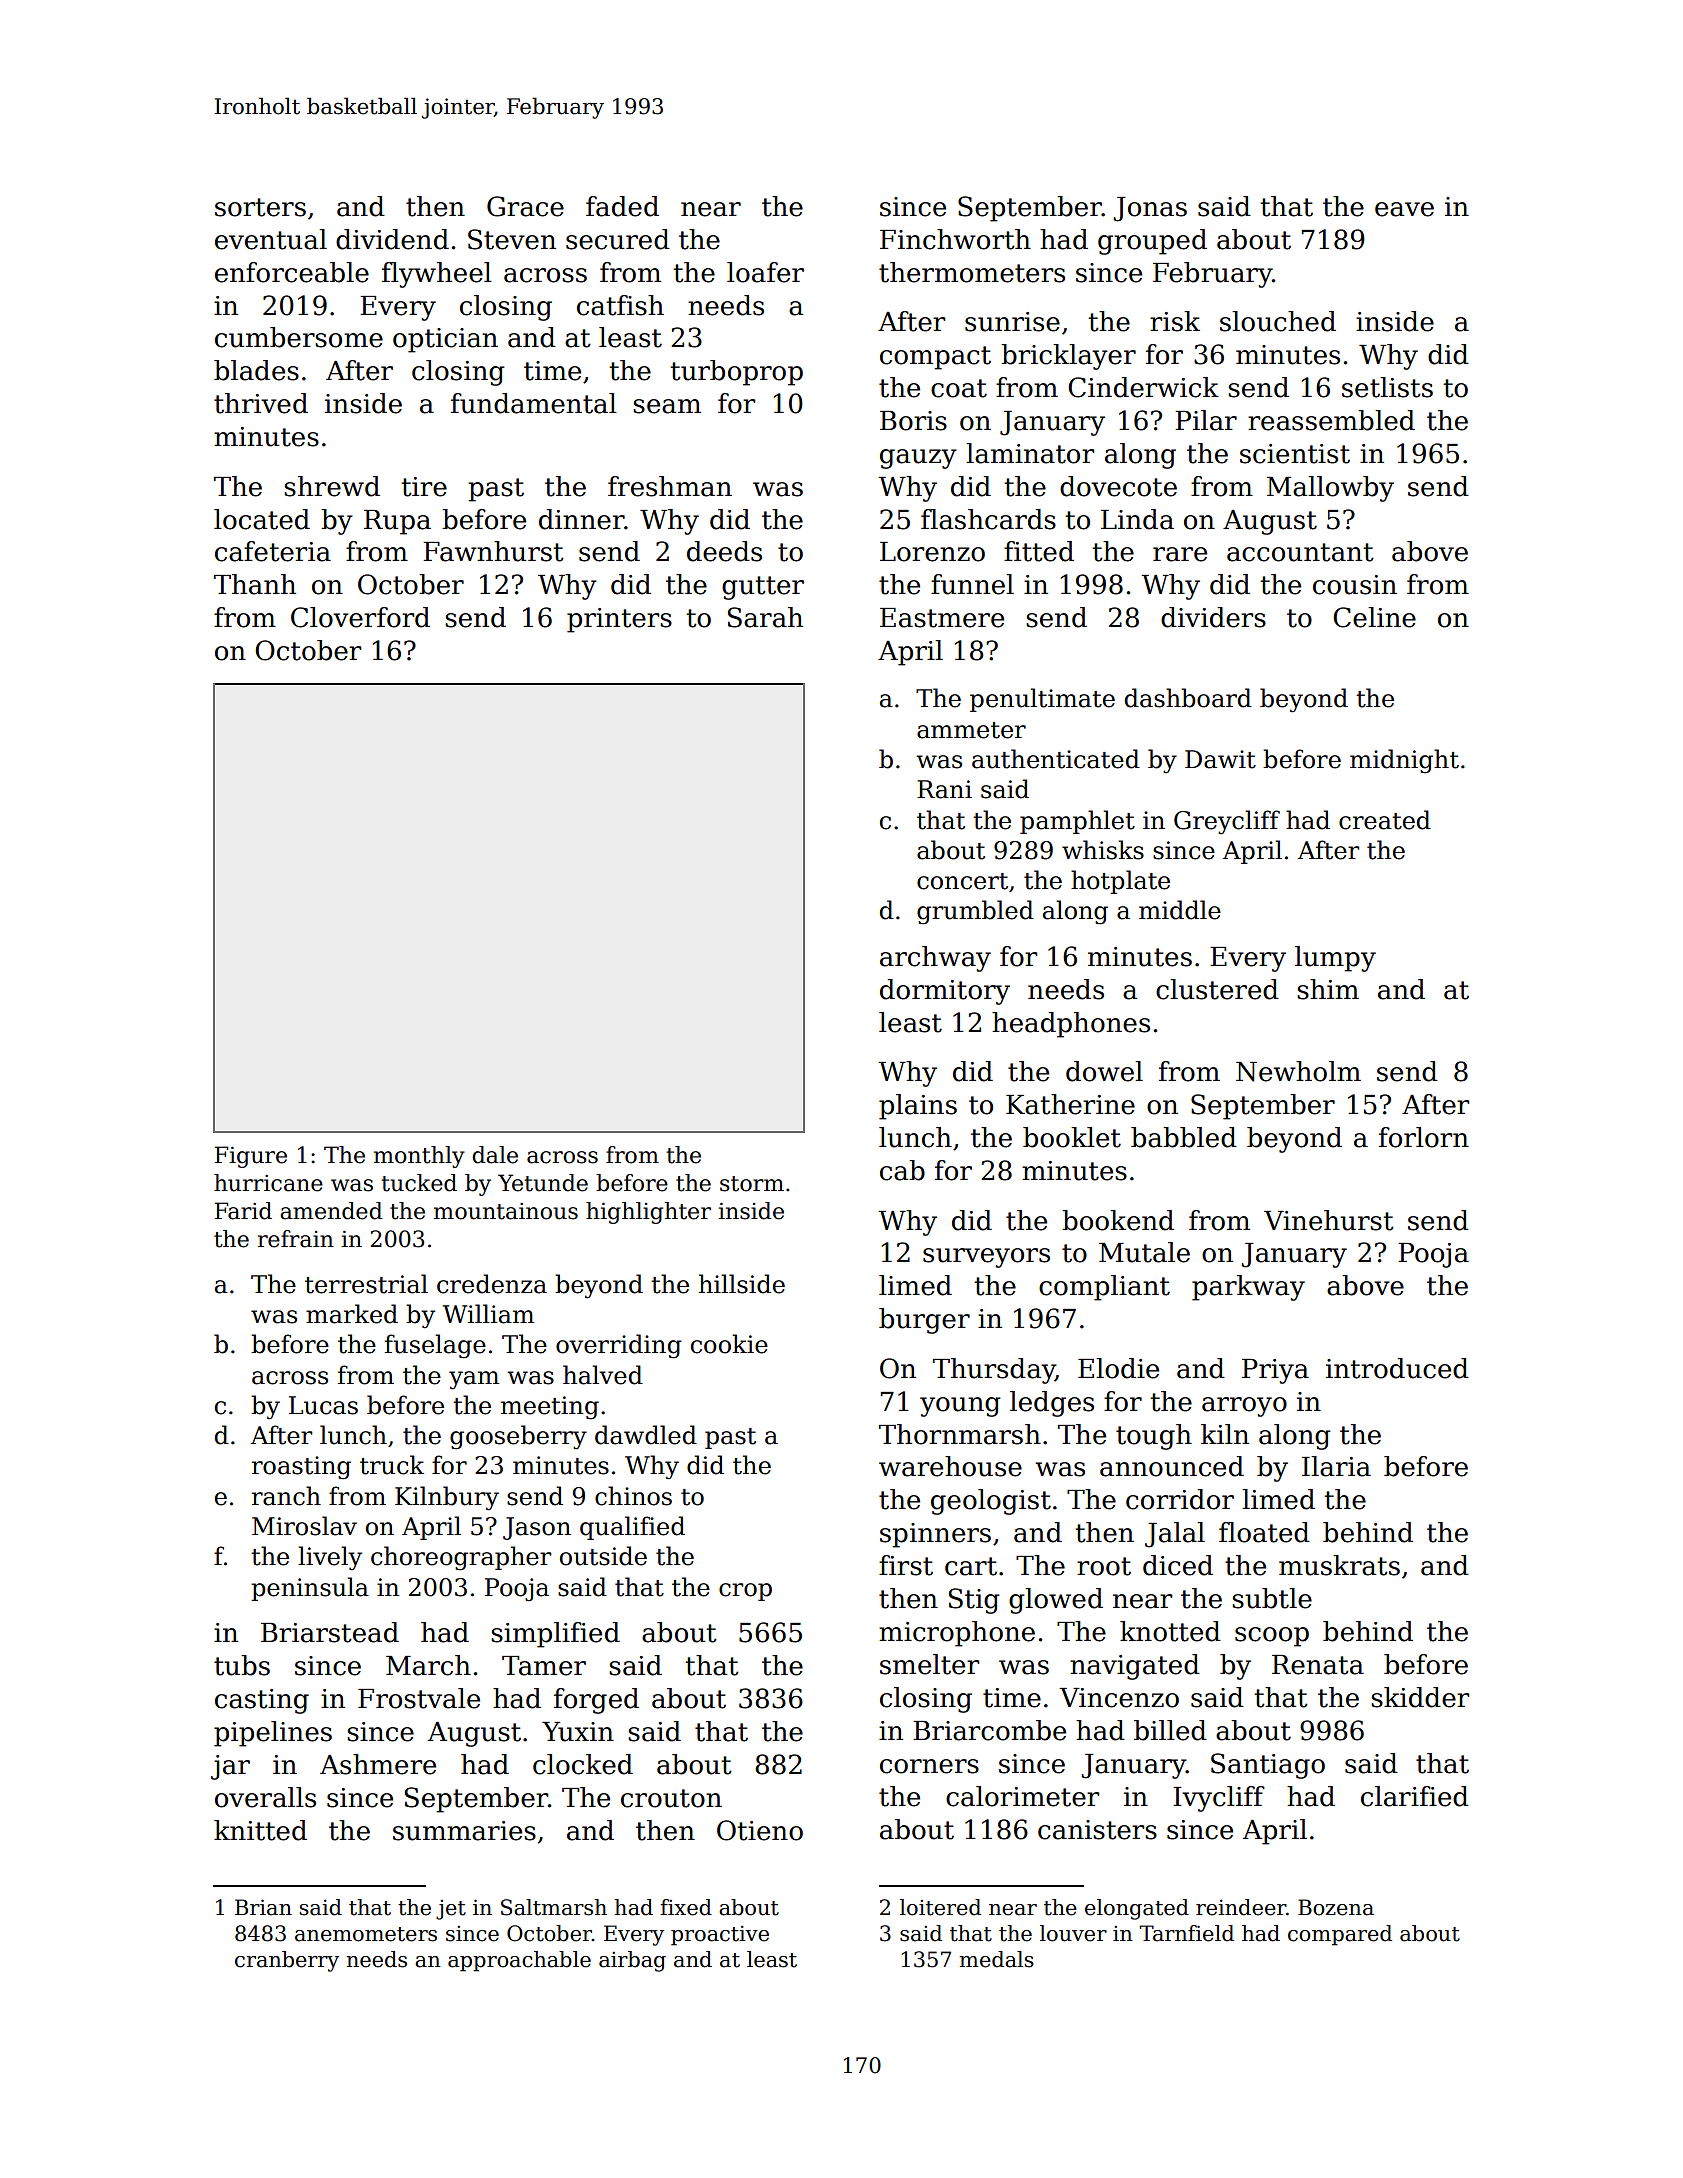 The image size is (1683, 2178). What do you see at coordinates (1150, 209) in the image?
I see `Jonas` at bounding box center [1150, 209].
